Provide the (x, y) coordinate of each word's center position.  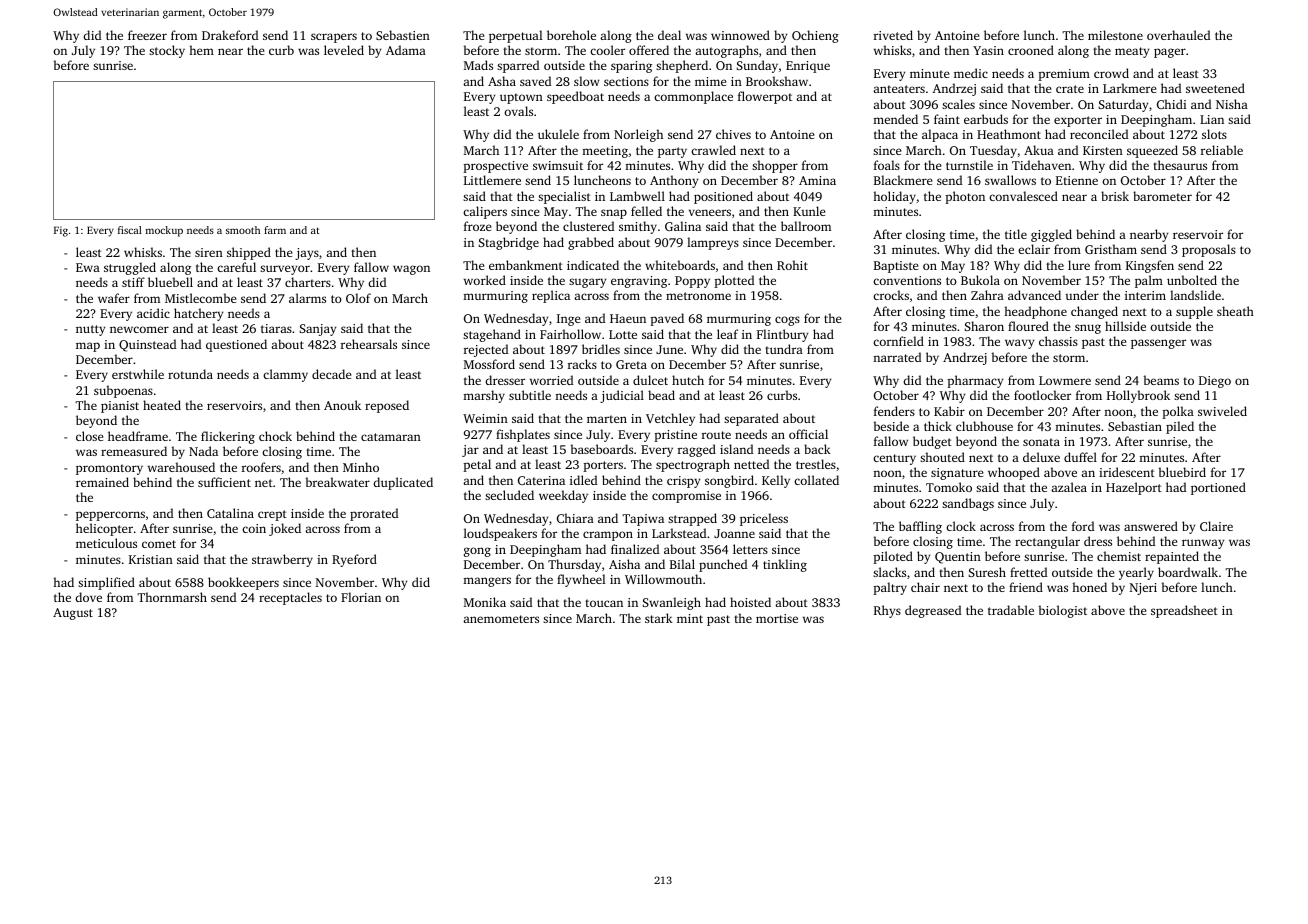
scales (958, 104)
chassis (1058, 341)
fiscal (130, 230)
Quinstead (147, 345)
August (73, 614)
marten (607, 419)
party (672, 152)
